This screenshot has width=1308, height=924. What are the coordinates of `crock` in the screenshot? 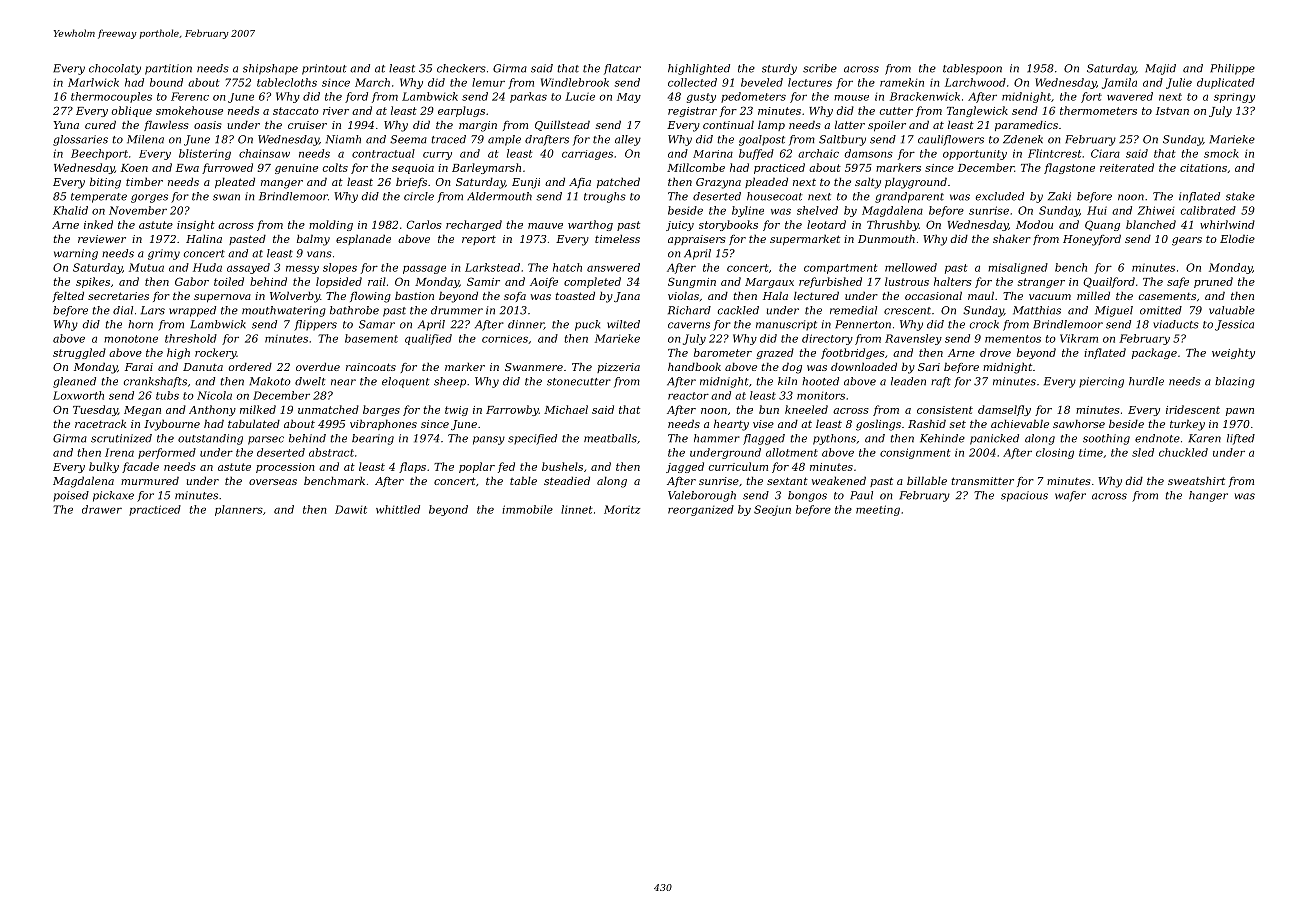 It's located at (984, 324).
